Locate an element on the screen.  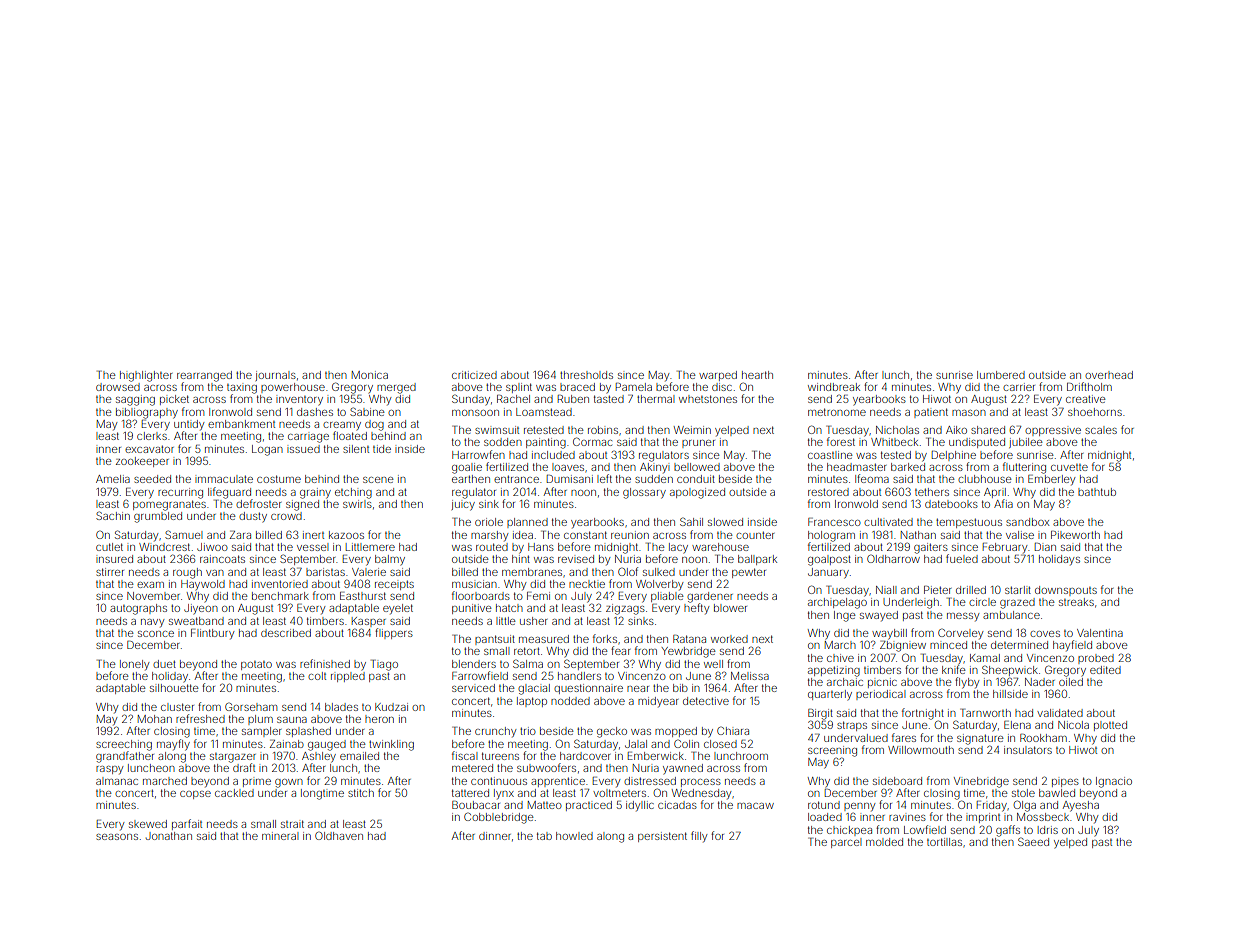
messy is located at coordinates (963, 617).
